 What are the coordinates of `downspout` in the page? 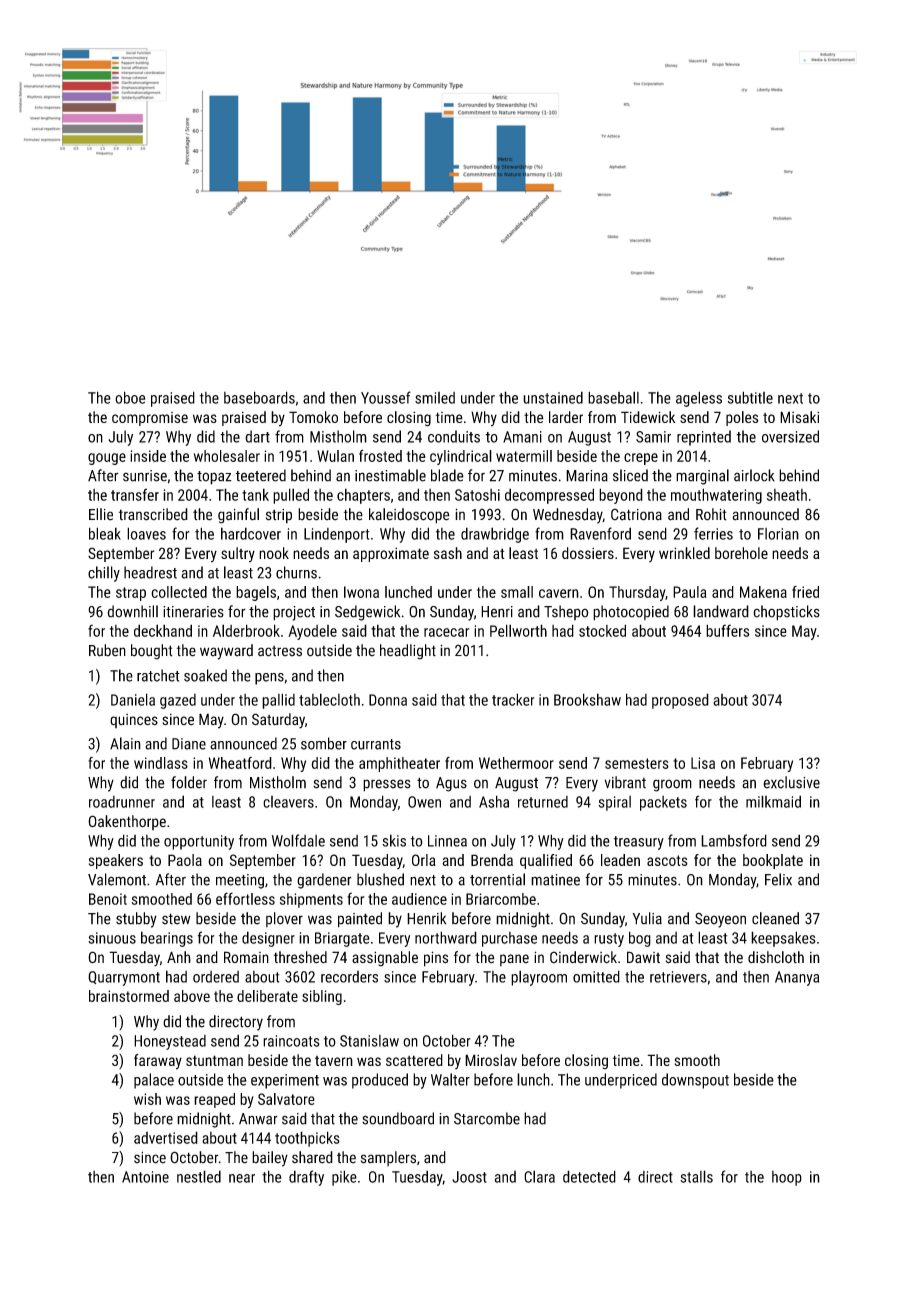 It's located at (695, 1081).
